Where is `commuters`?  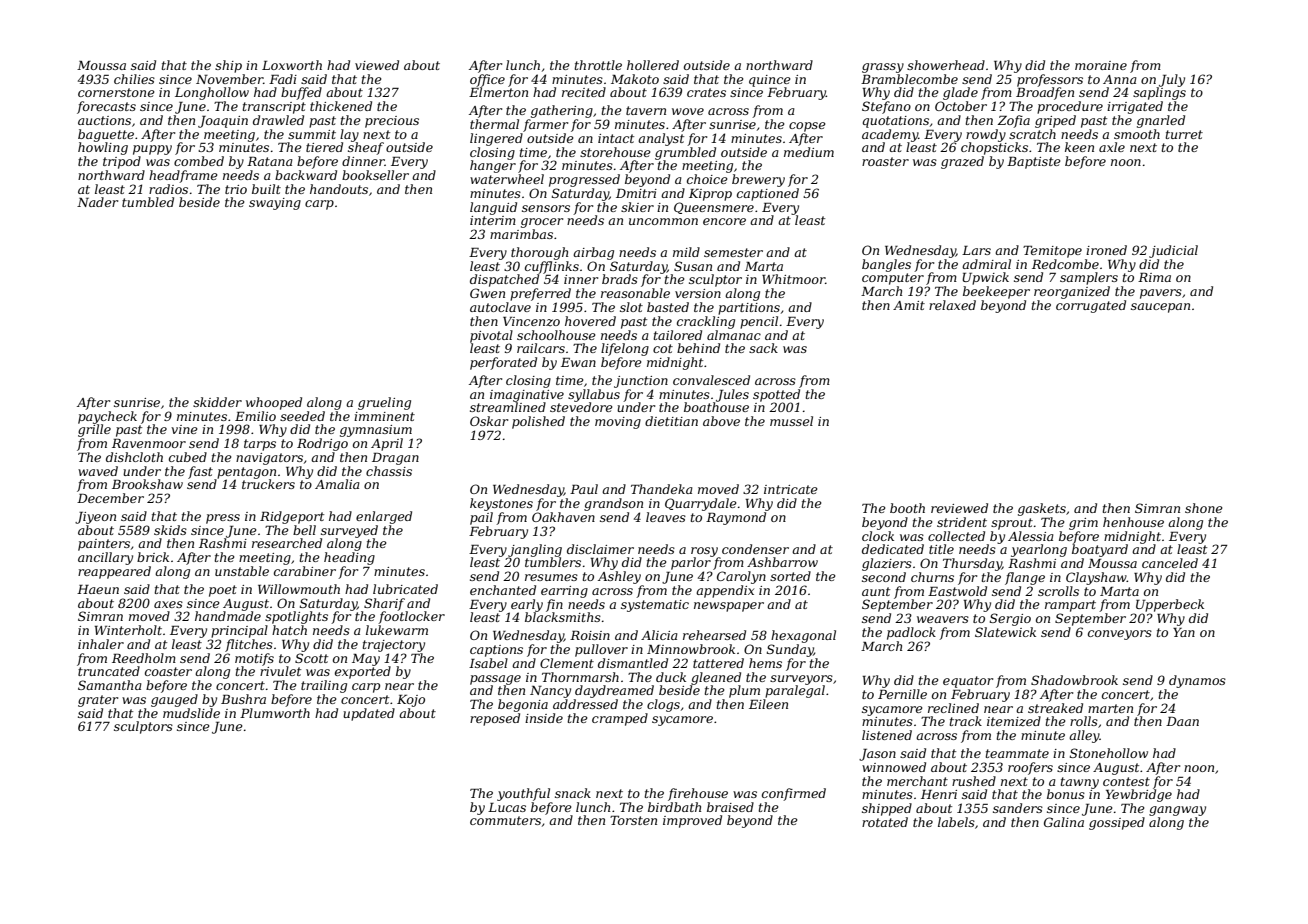
commuters is located at coordinates (505, 820).
